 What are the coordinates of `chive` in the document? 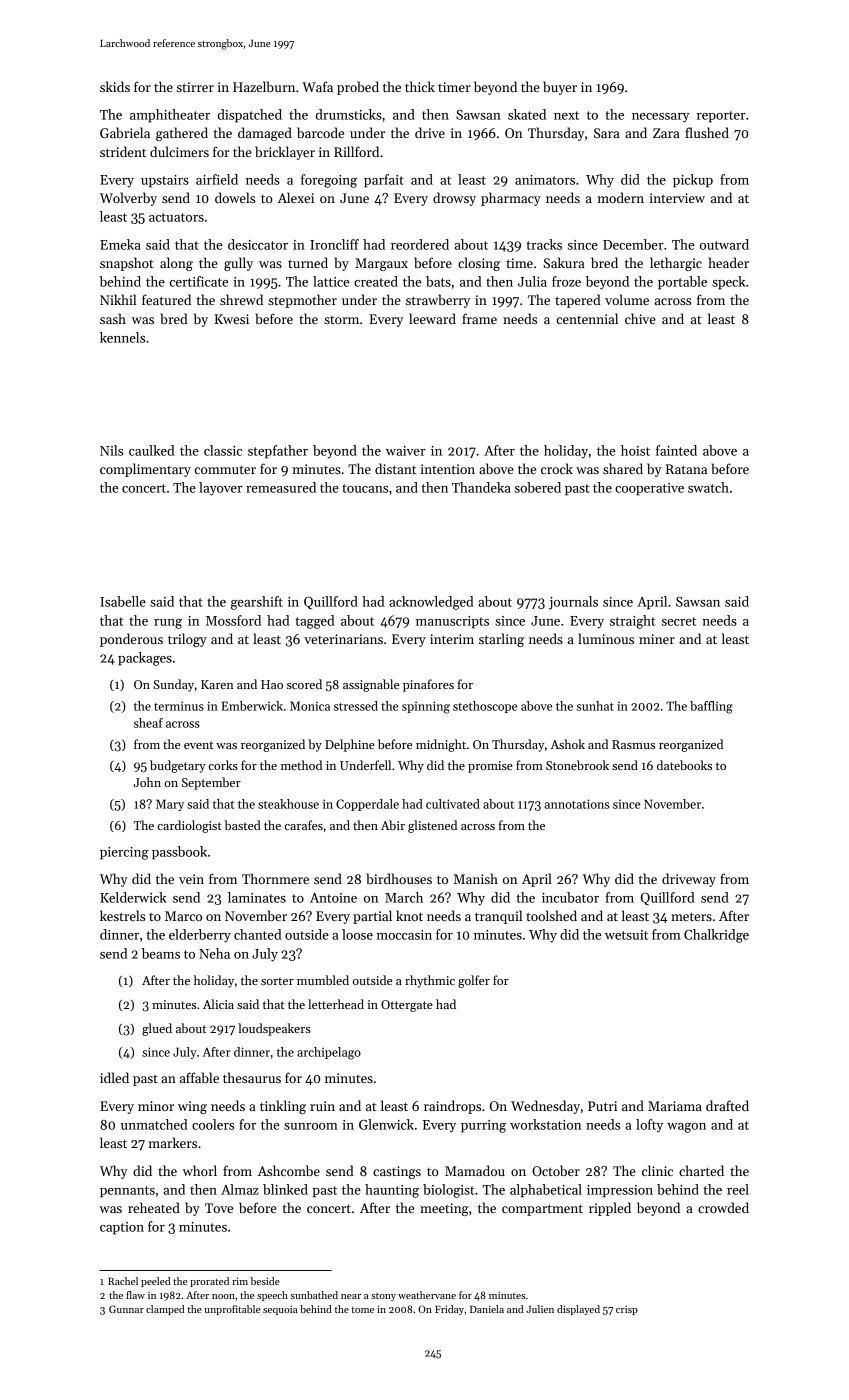 It's located at (640, 318).
